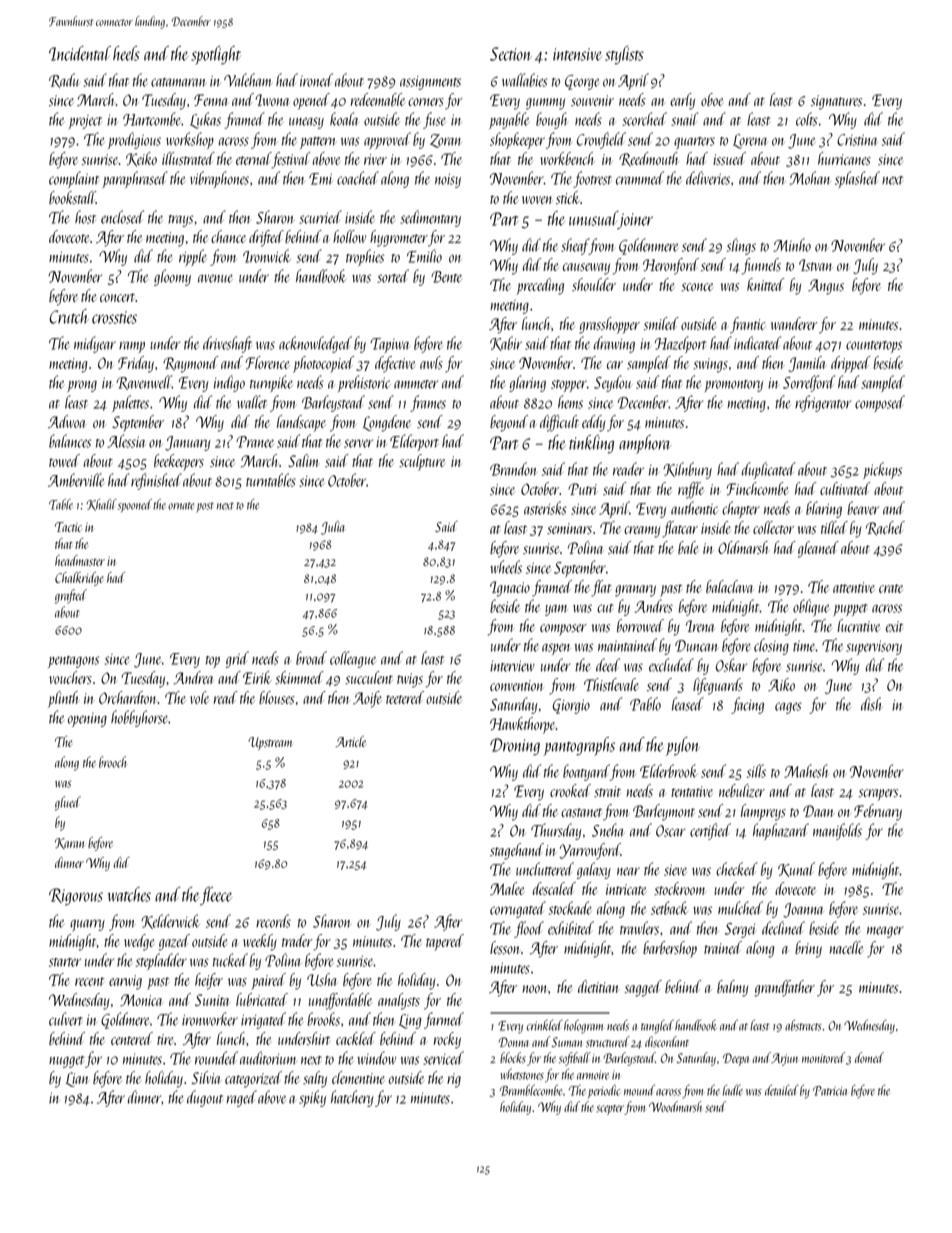  Describe the element at coordinates (556, 831) in the image. I see `Thursday` at that location.
